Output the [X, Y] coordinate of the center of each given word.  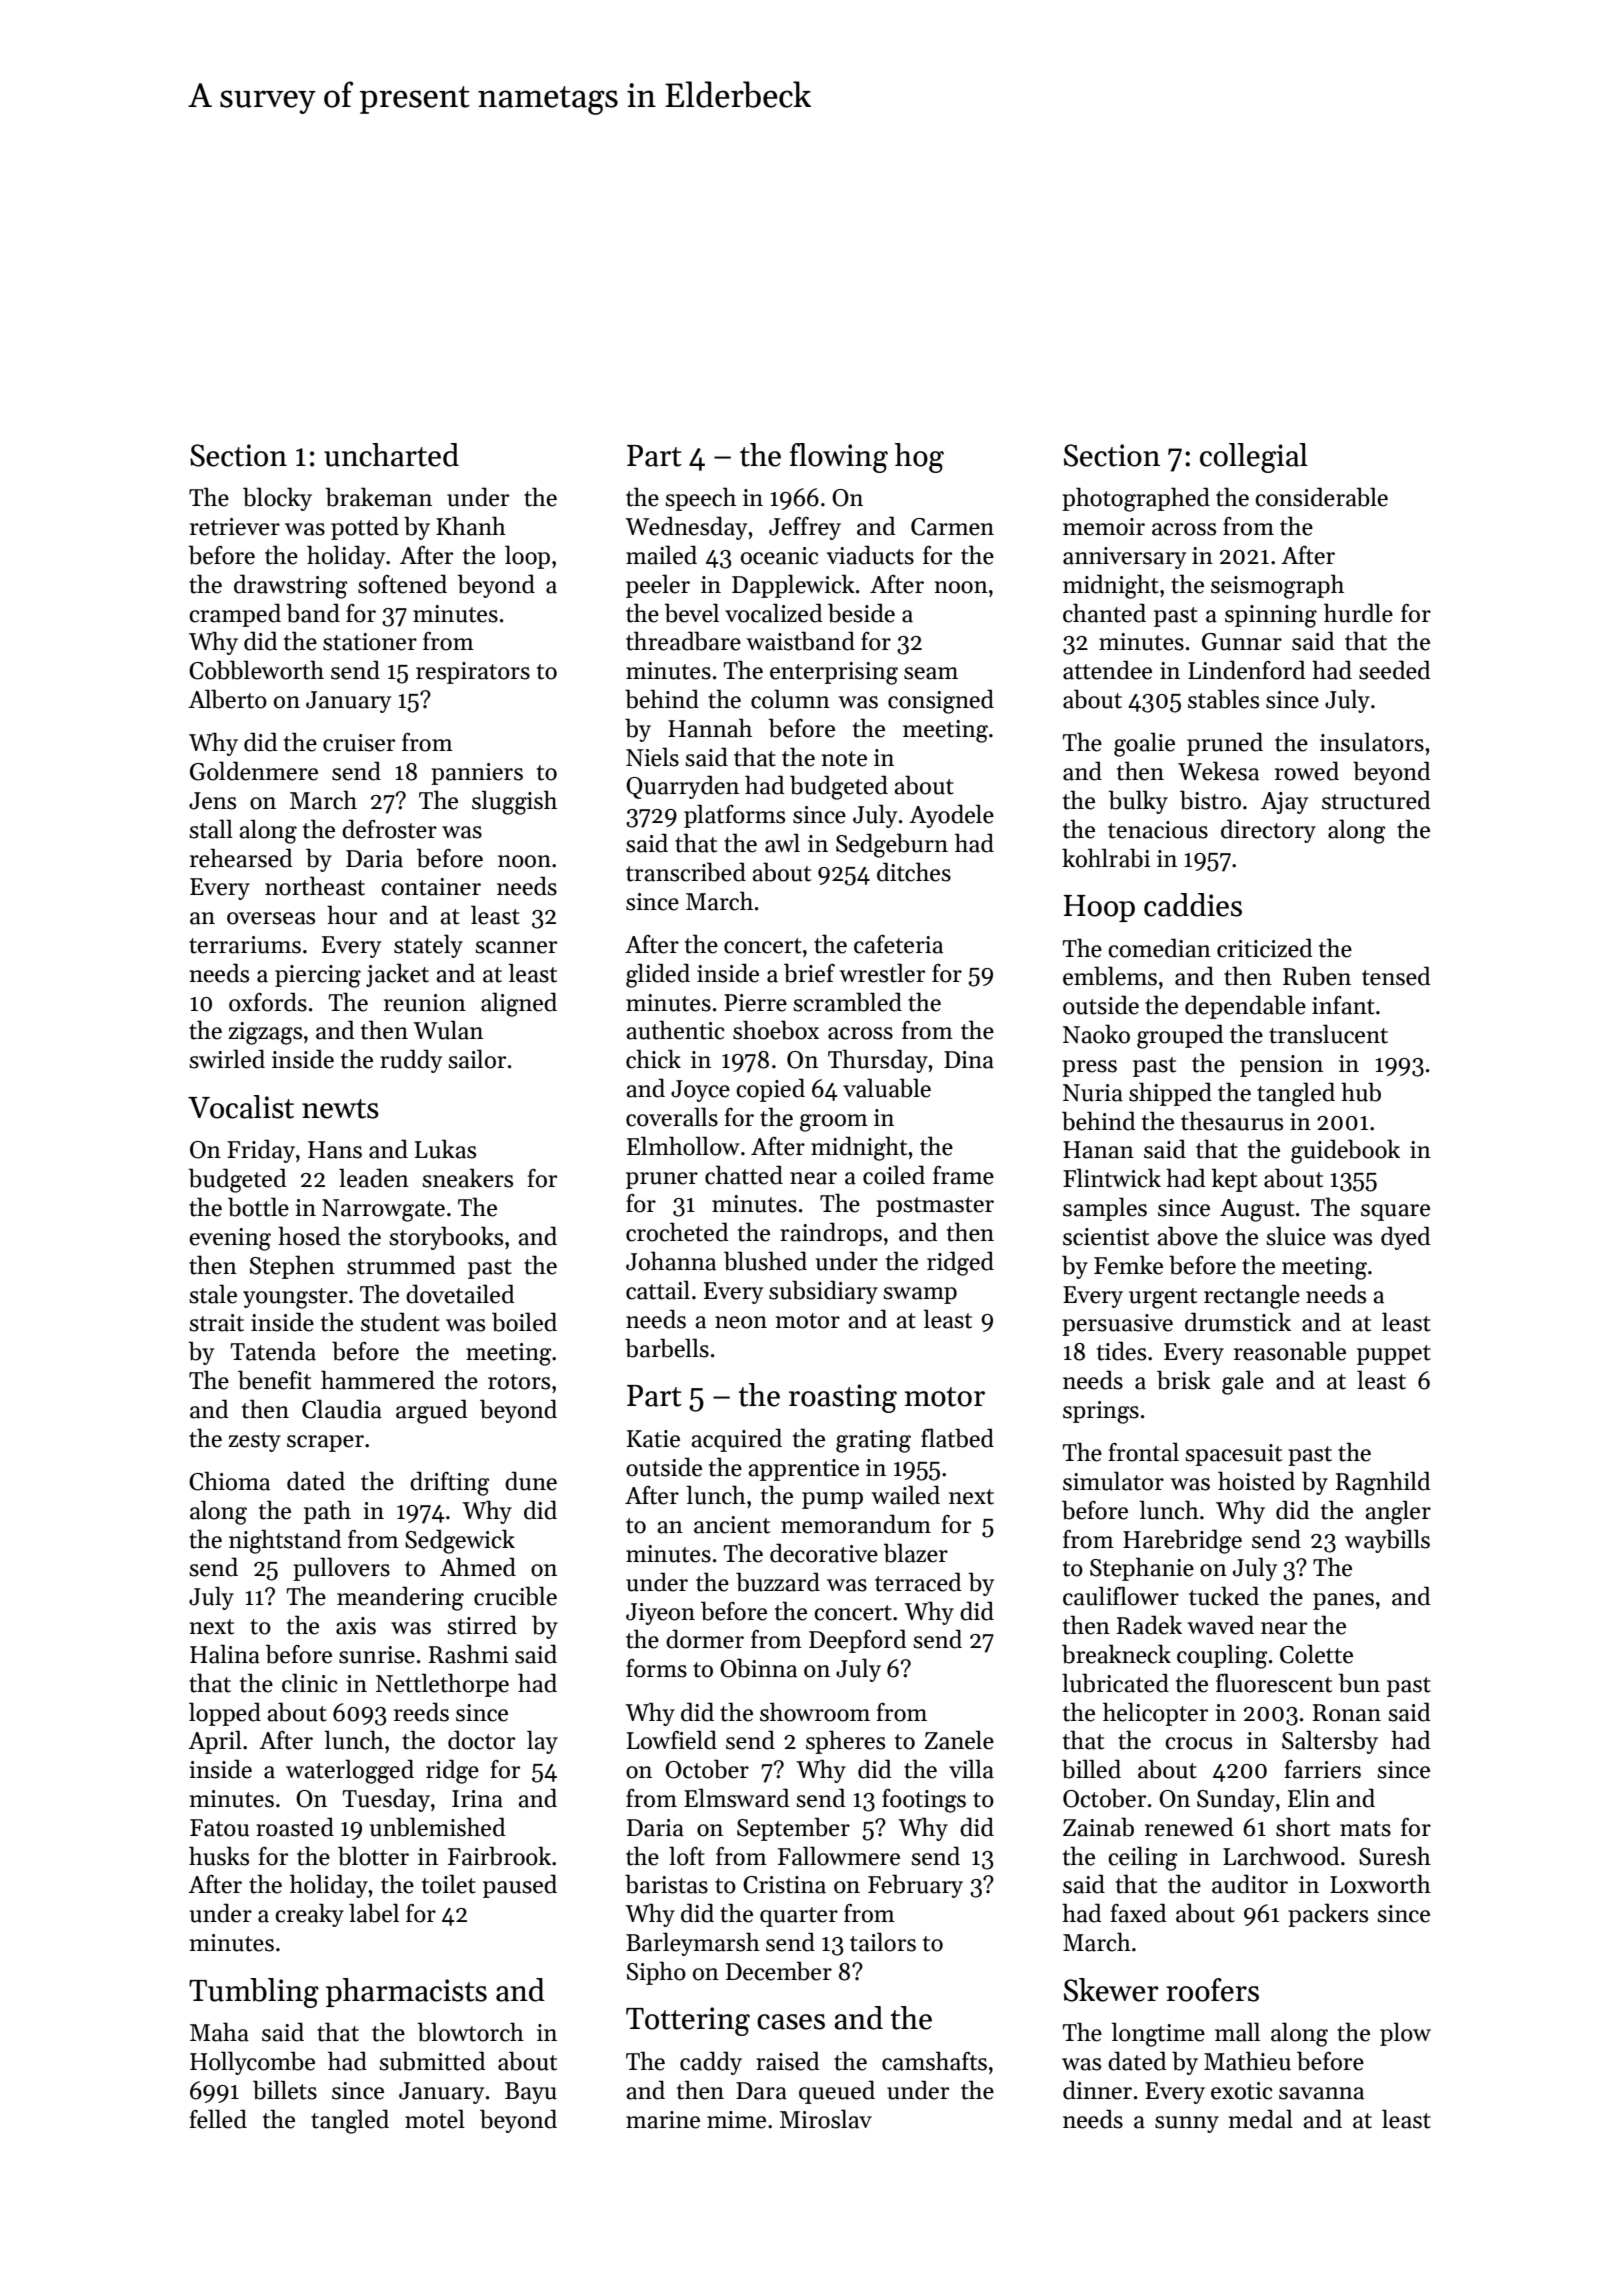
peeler [658, 586]
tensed [1396, 976]
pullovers [341, 1569]
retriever [235, 527]
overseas [271, 918]
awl [782, 843]
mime [736, 2120]
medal [1261, 2119]
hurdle [1358, 613]
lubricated [1115, 1683]
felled [218, 2119]
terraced [918, 1582]
